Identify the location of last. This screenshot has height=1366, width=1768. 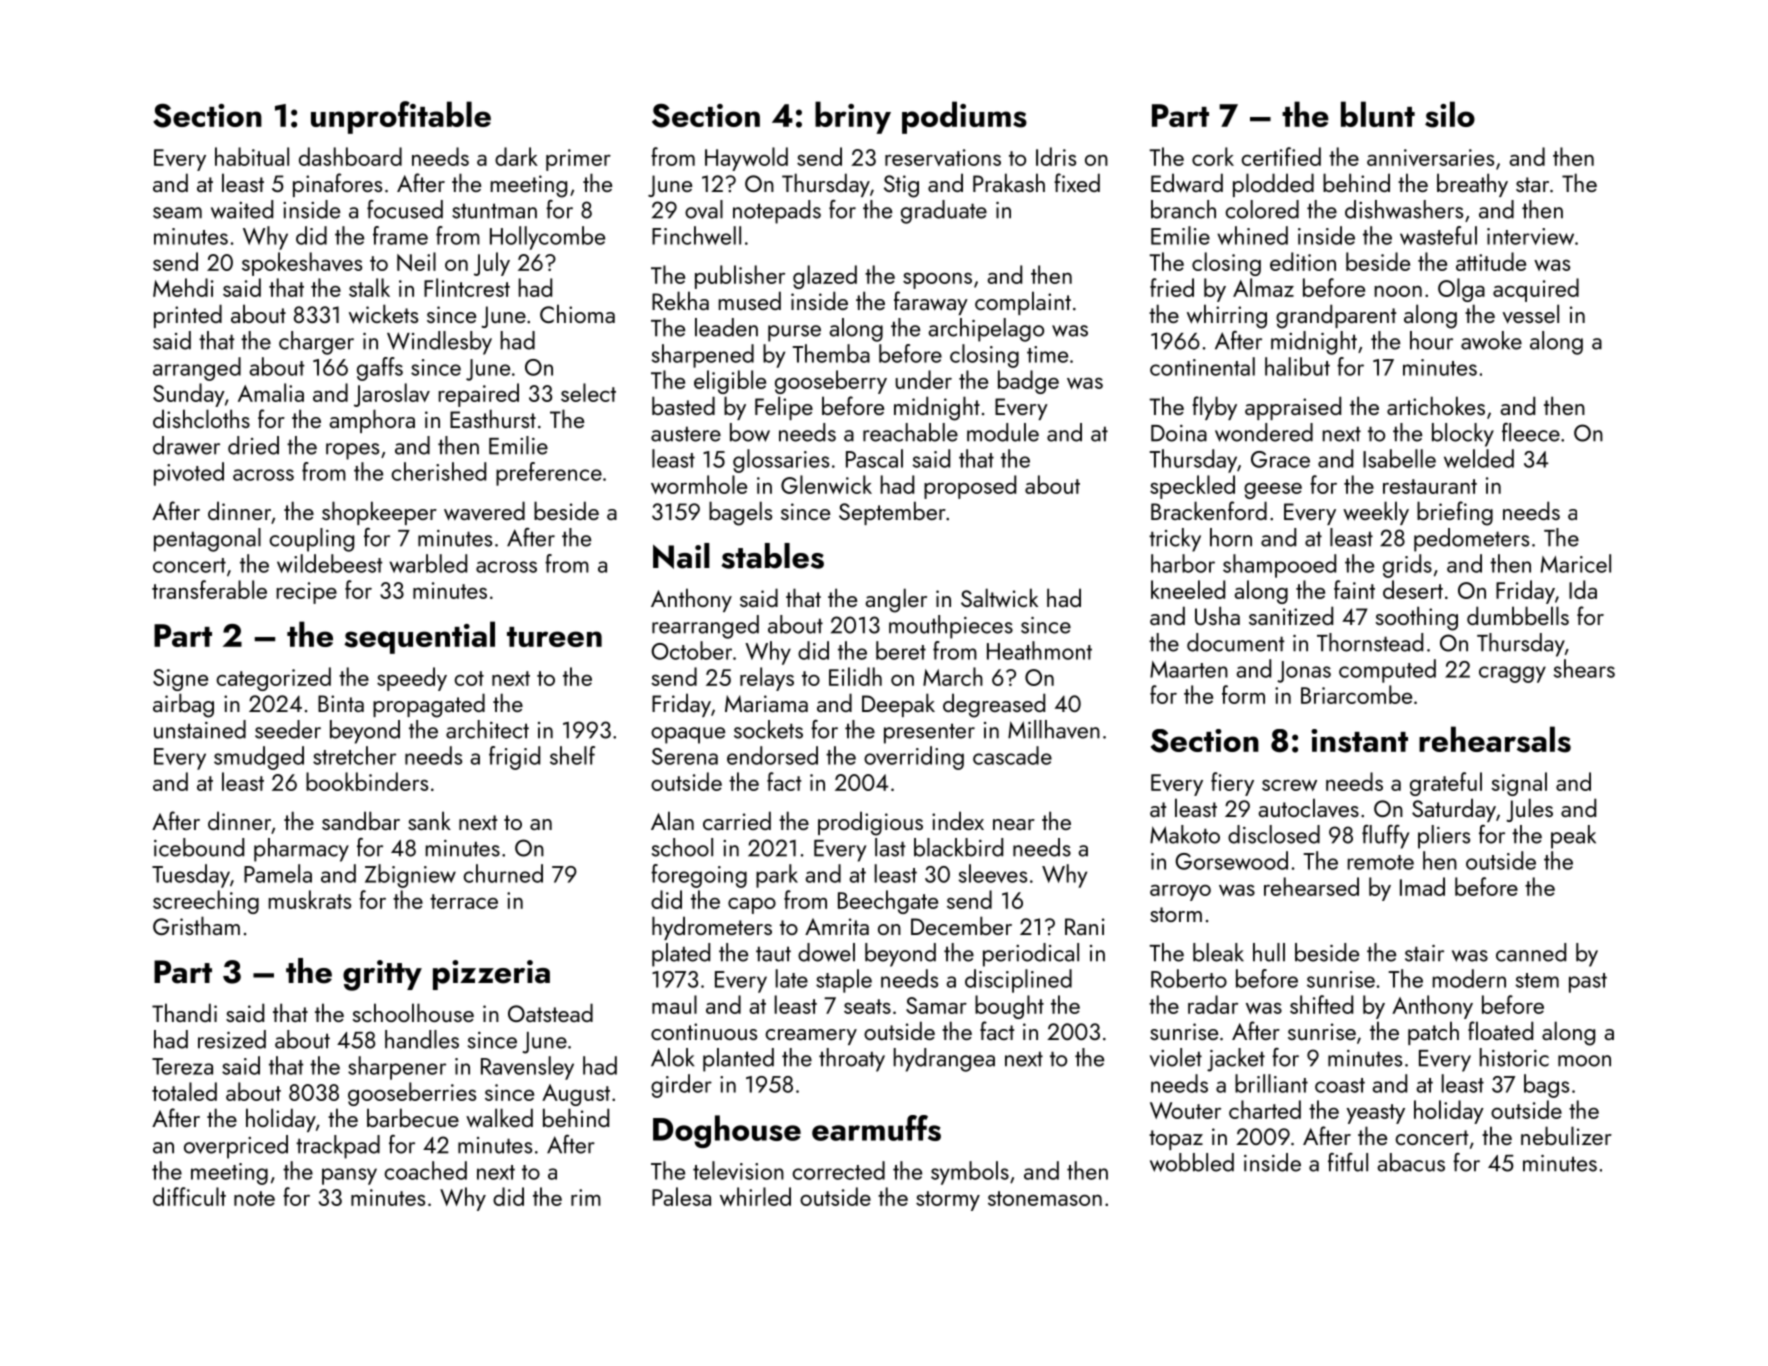
(890, 847).
